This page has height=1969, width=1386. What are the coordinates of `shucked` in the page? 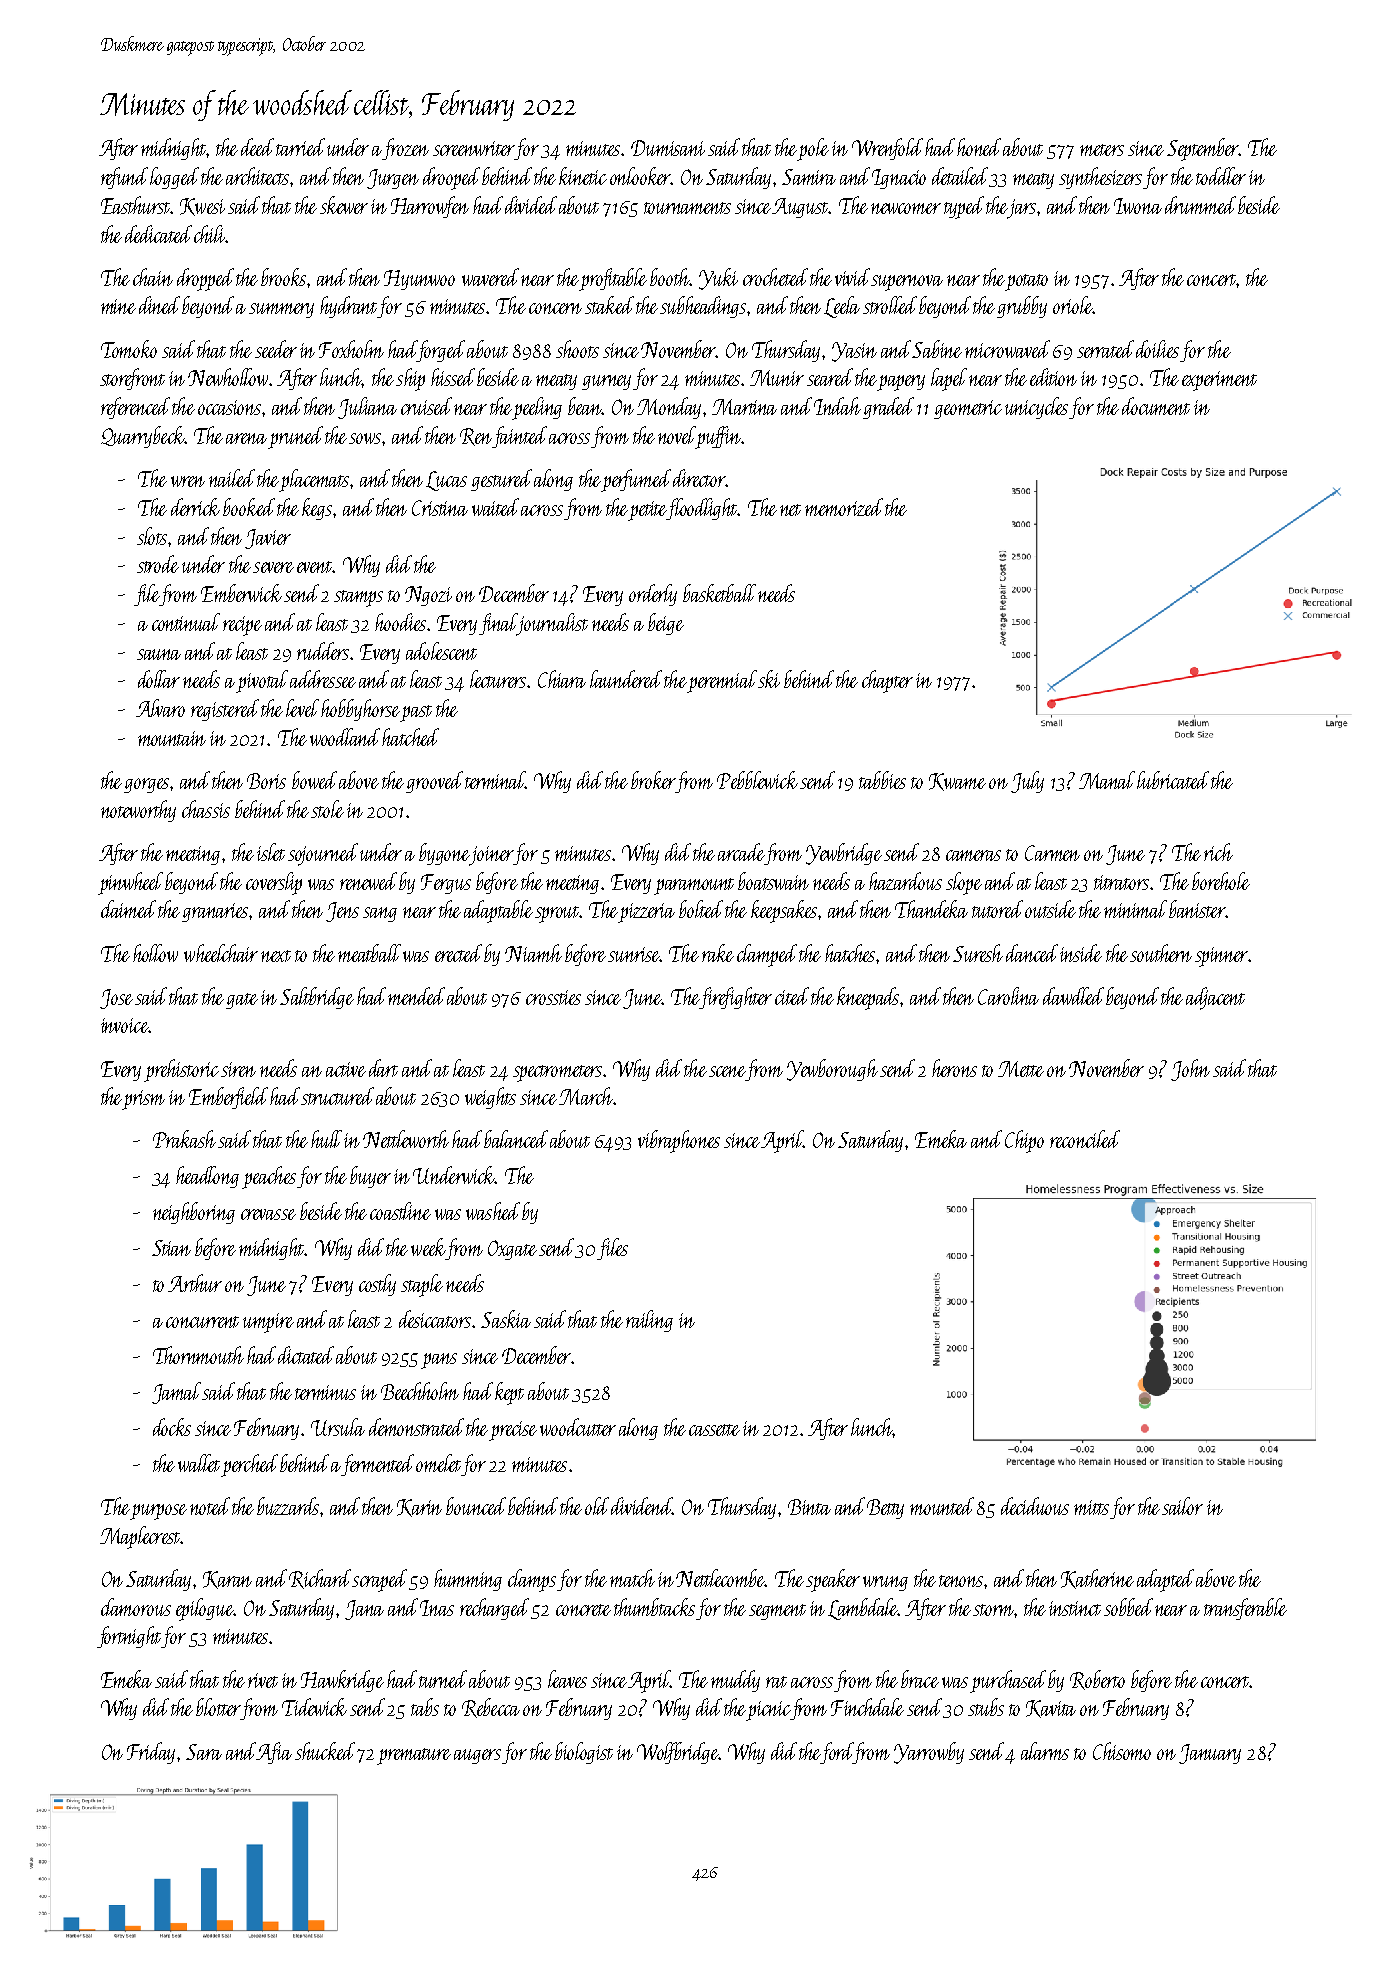 It's located at (325, 1751).
